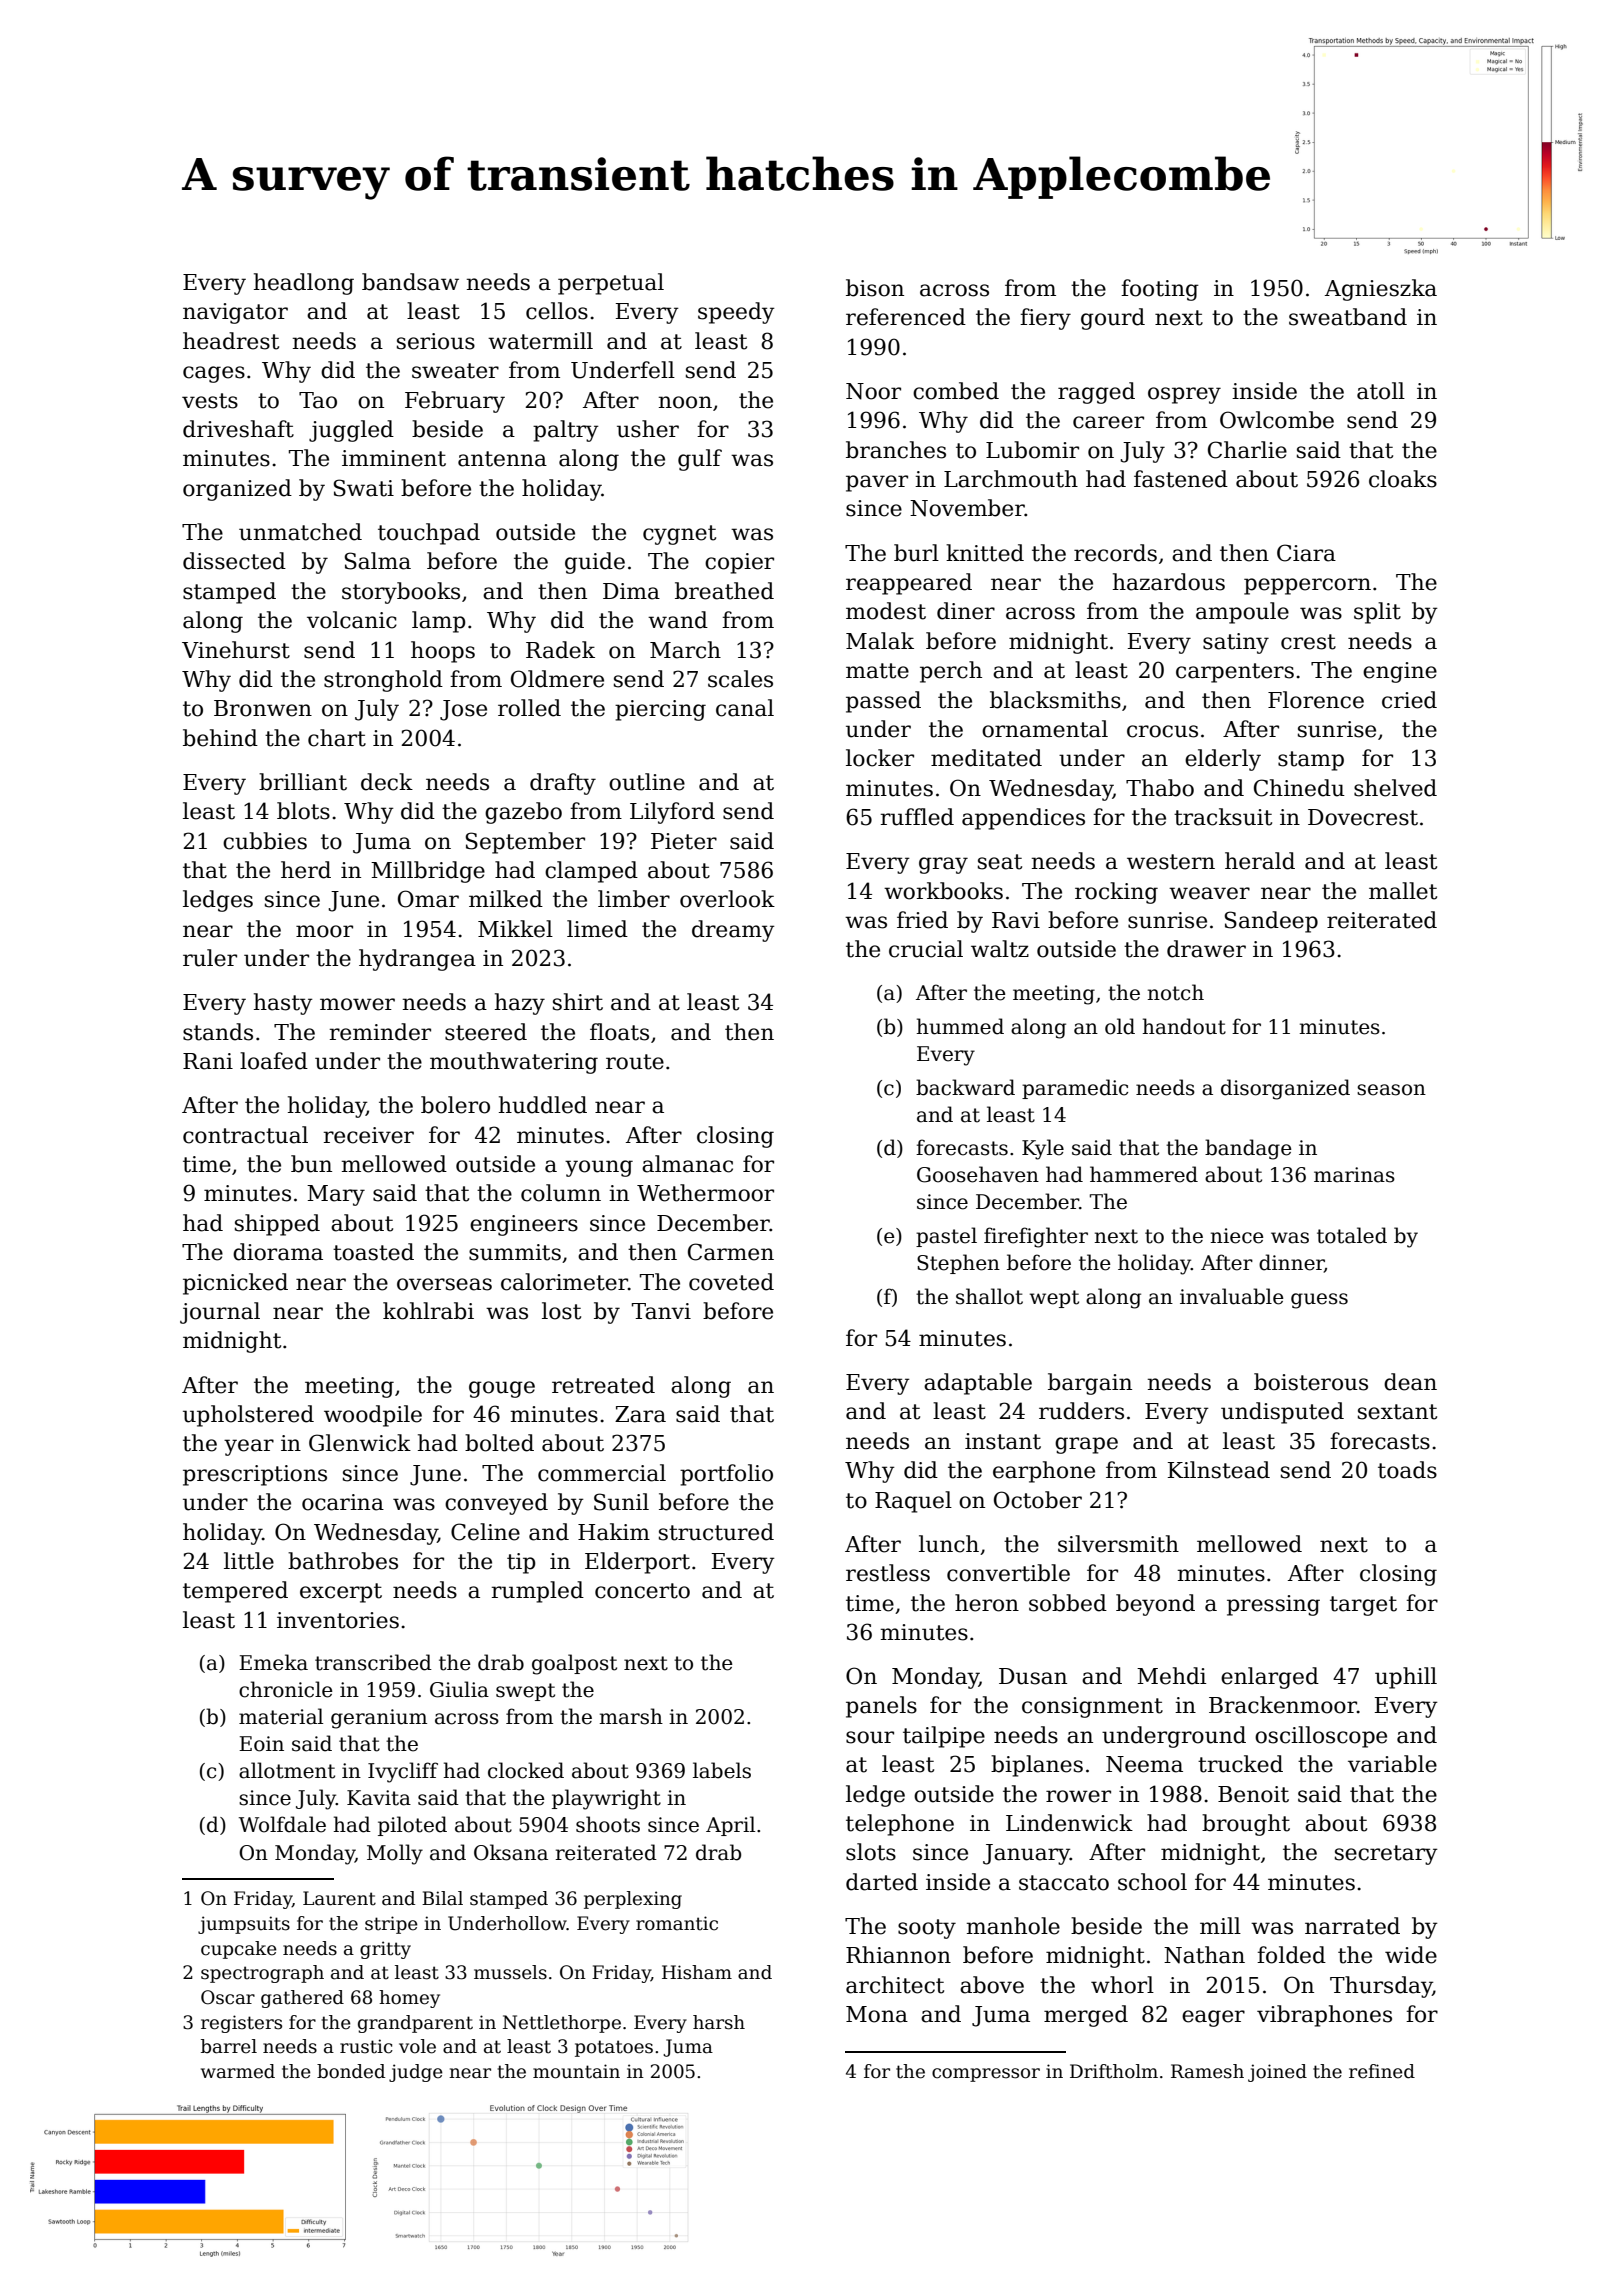 This page has width=1620, height=2292. Describe the element at coordinates (745, 708) in the page. I see `canal` at that location.
